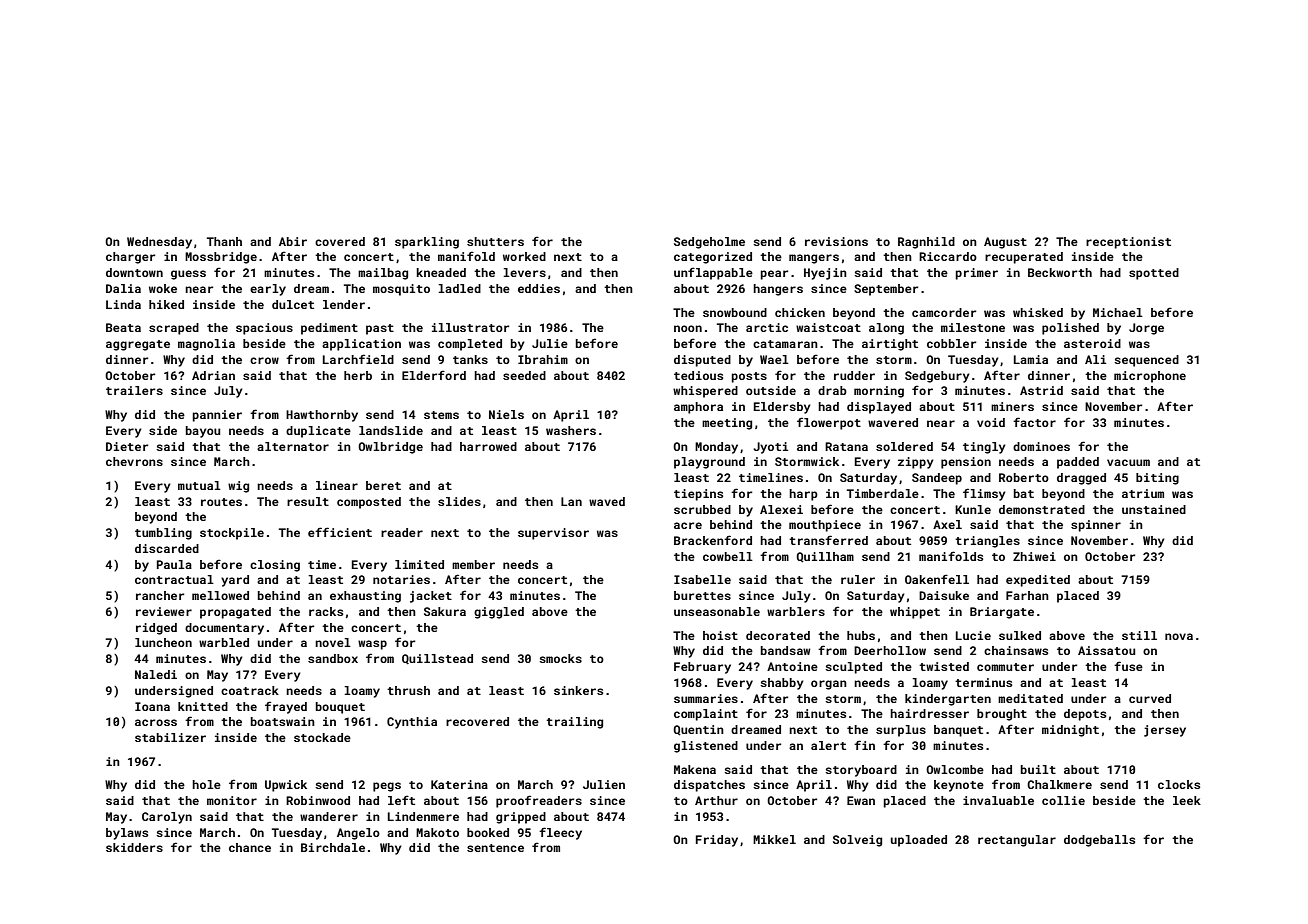 The width and height of the page is (1308, 924). What do you see at coordinates (543, 359) in the page?
I see `Ibrahim` at bounding box center [543, 359].
